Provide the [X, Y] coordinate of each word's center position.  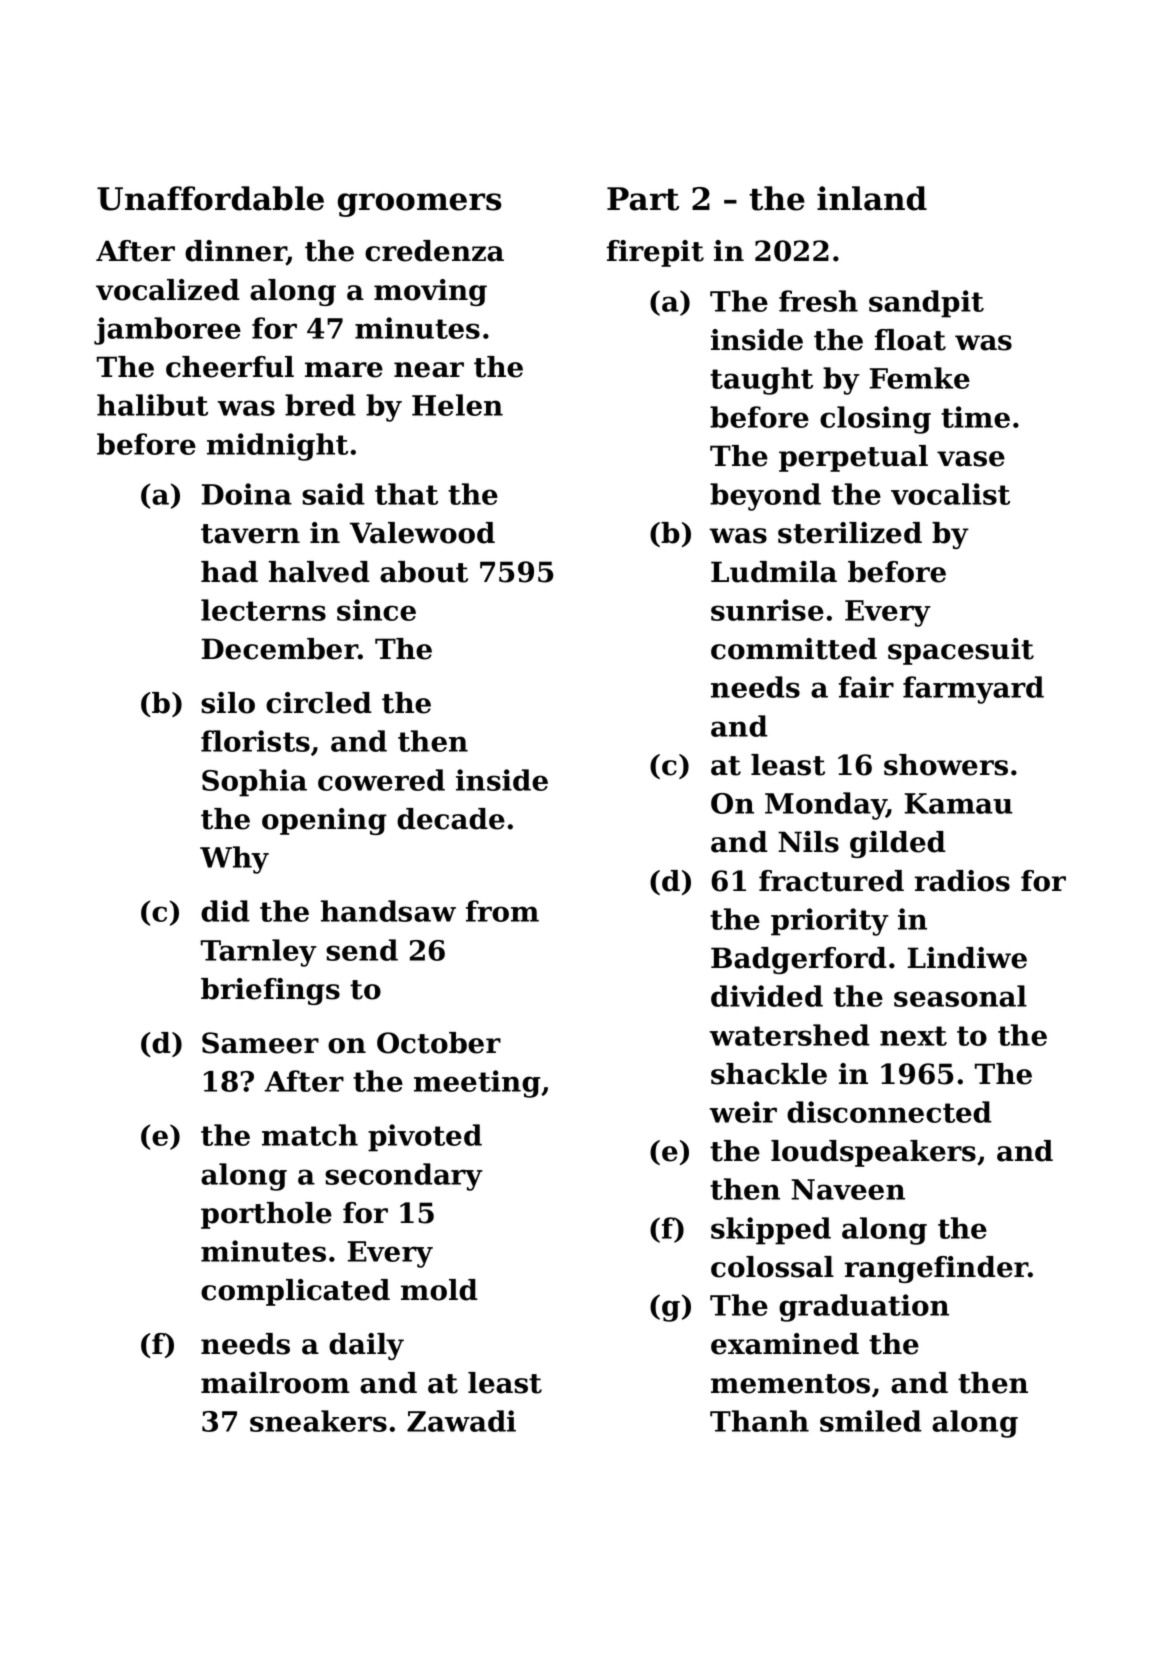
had [229, 572]
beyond [765, 497]
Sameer [260, 1043]
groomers [419, 205]
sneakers [318, 1421]
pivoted [425, 1138]
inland [872, 198]
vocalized [168, 290]
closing [875, 420]
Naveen [848, 1189]
